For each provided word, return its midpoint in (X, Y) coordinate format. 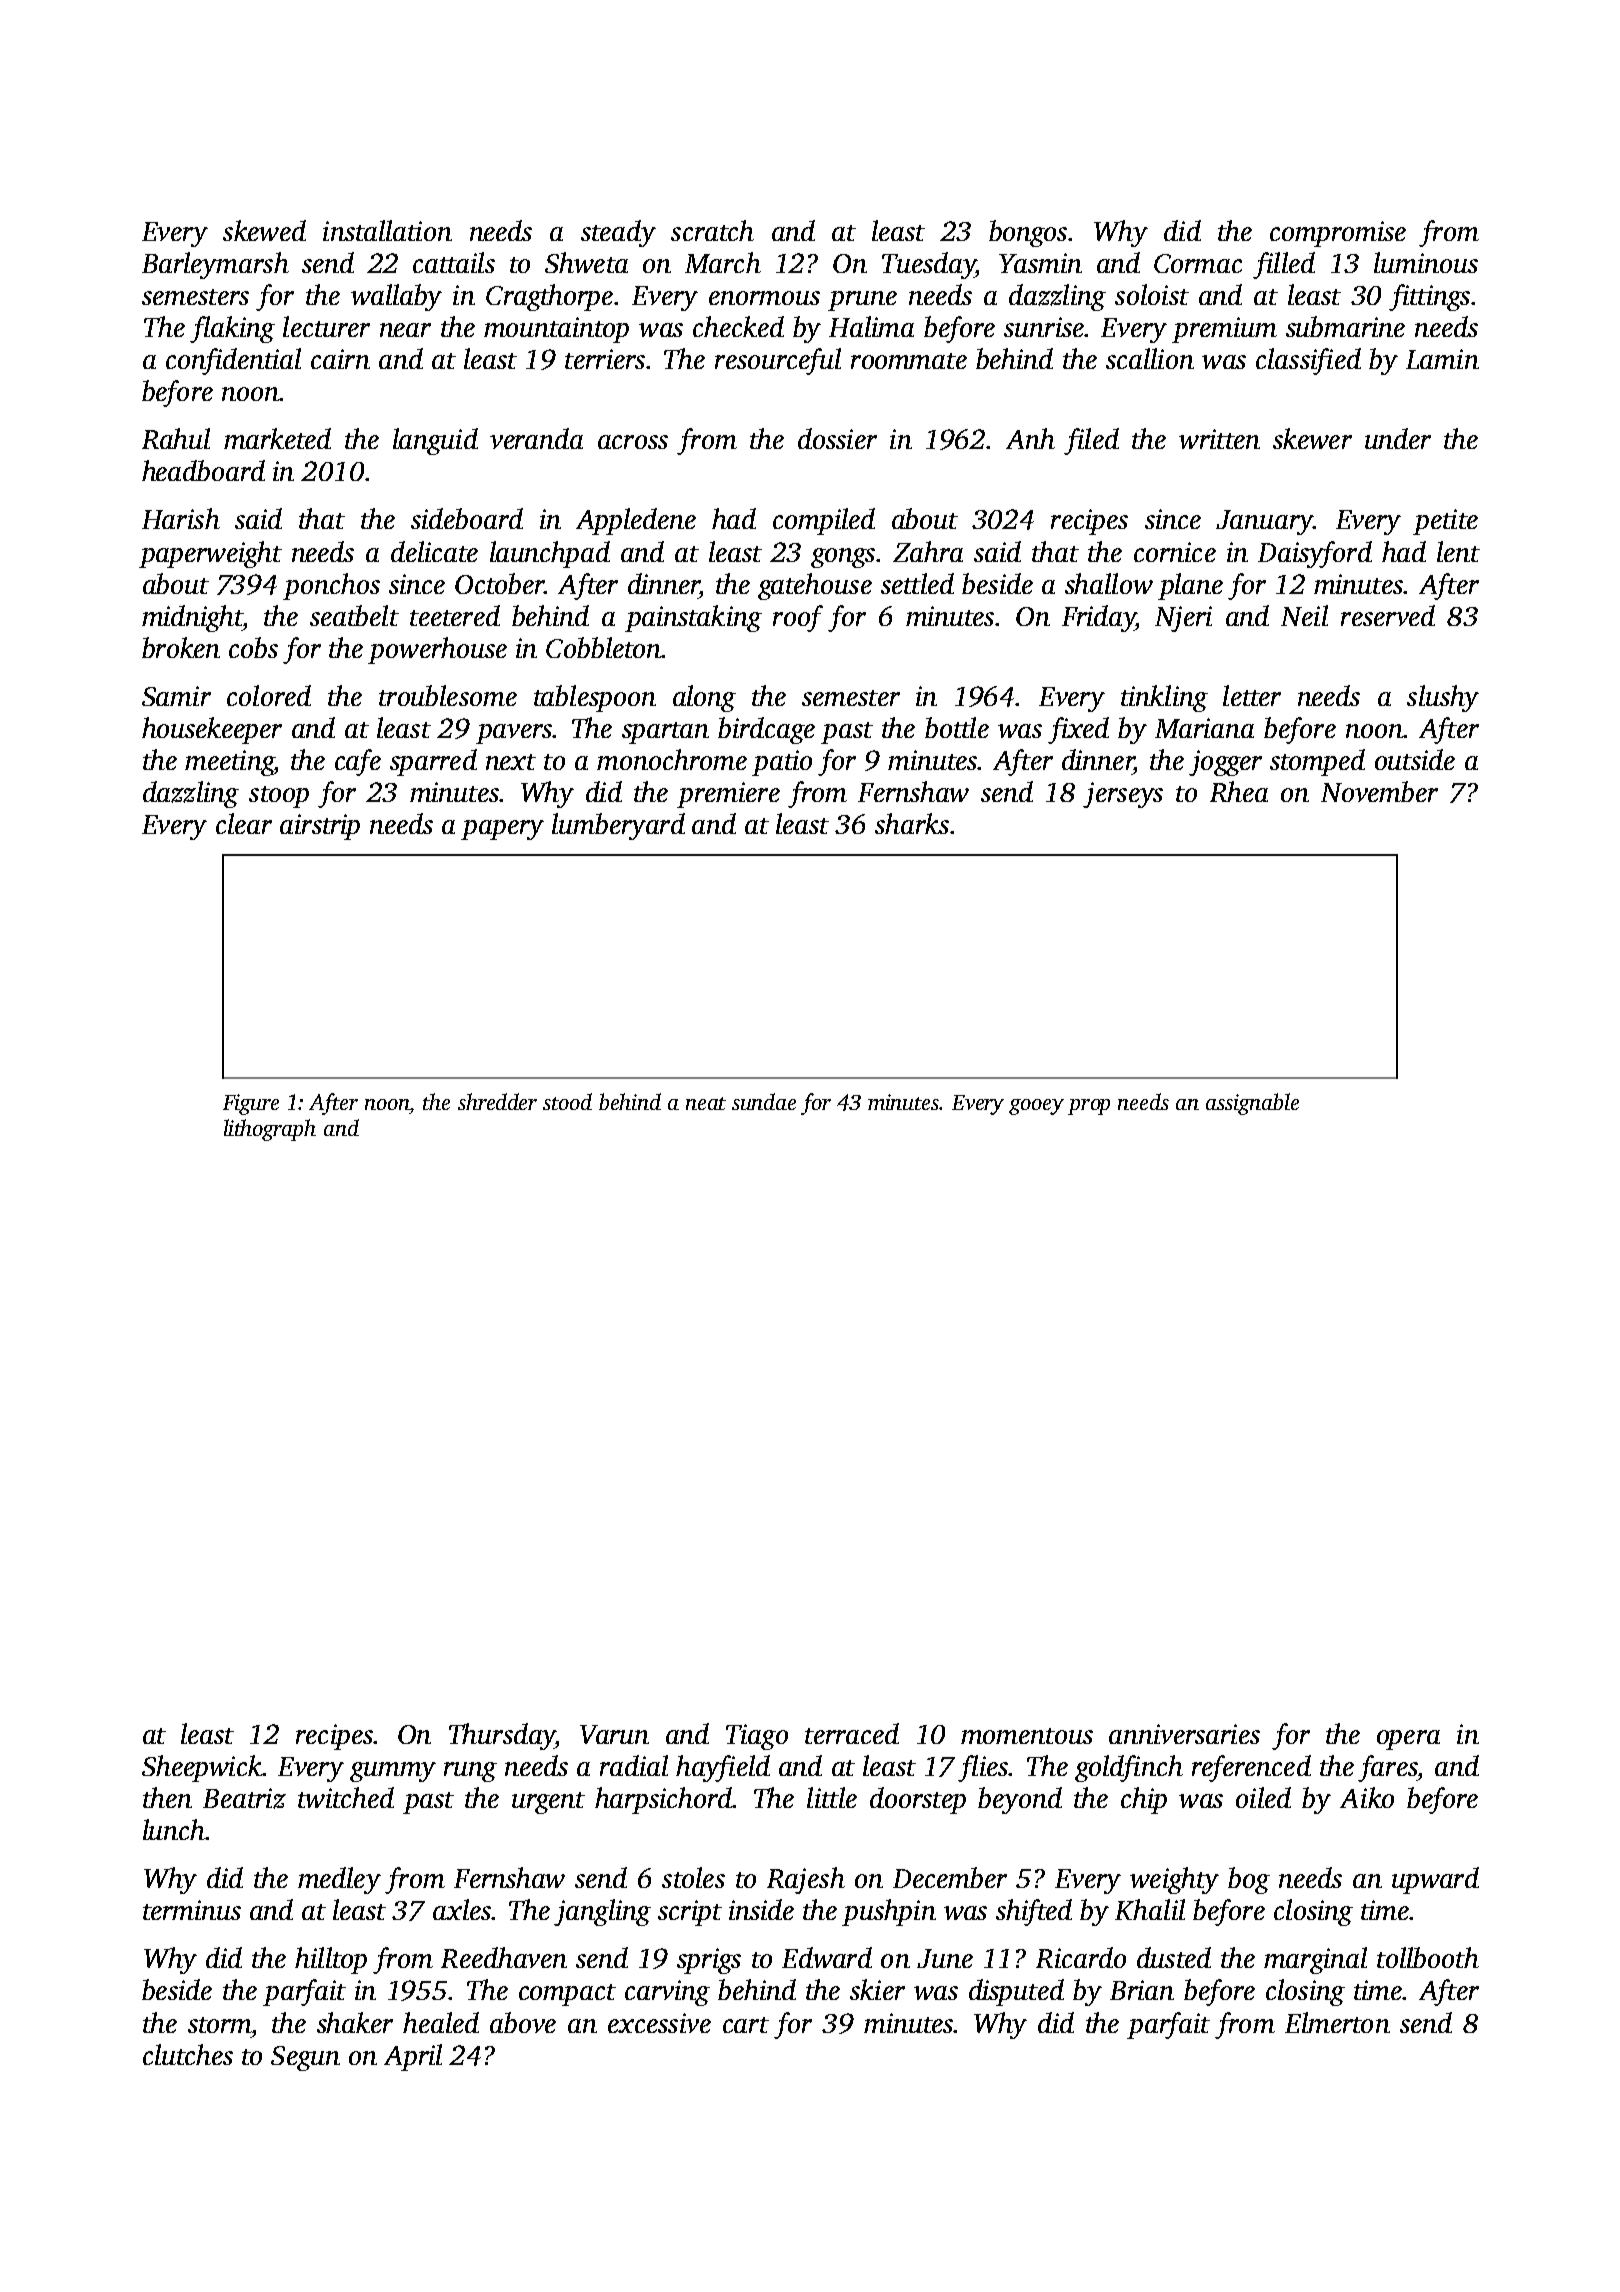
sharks (912, 823)
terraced (852, 1733)
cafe (358, 762)
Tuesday (928, 265)
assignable (1252, 1104)
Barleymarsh (215, 265)
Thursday (502, 1736)
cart (746, 2025)
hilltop (331, 1960)
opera (1408, 1740)
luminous (1426, 262)
